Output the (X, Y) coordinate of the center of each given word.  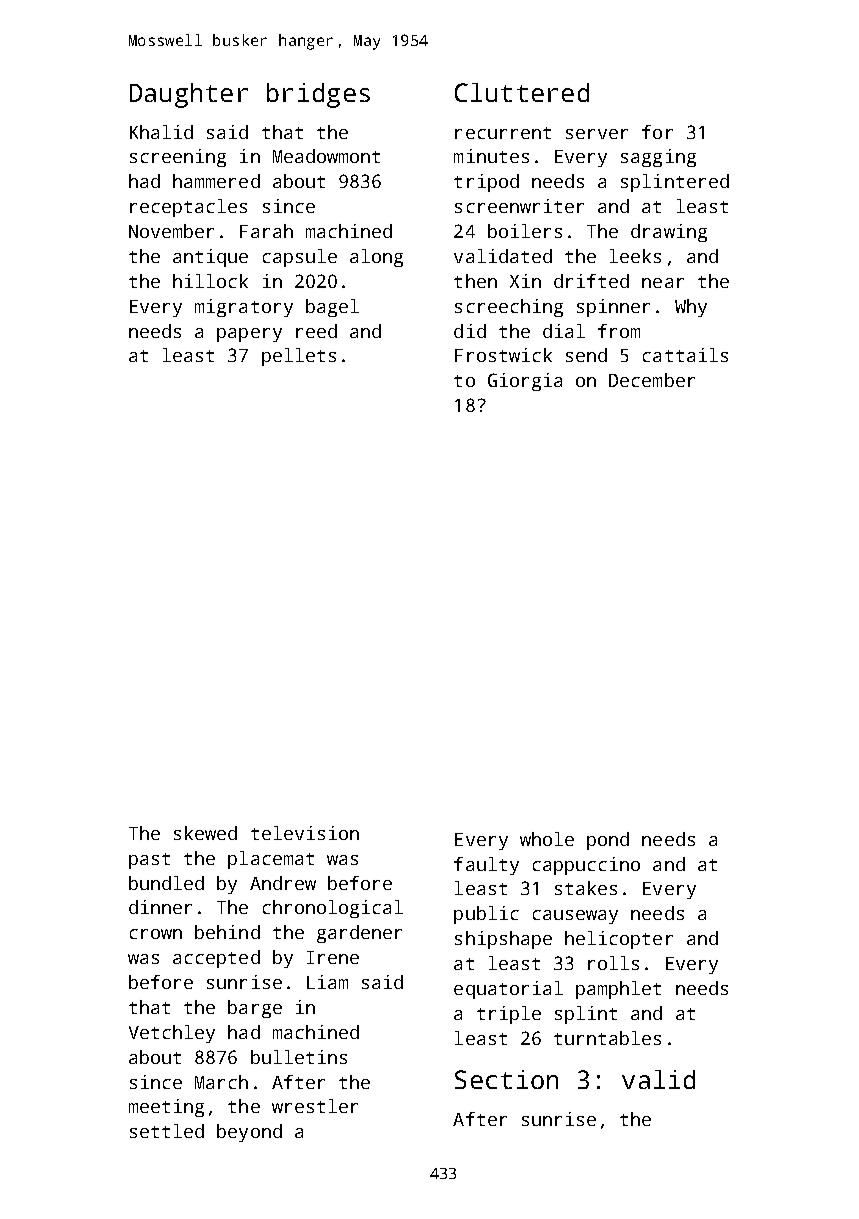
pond (608, 841)
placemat (271, 860)
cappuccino (586, 866)
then (475, 281)
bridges (318, 95)
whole (547, 839)
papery (249, 335)
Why (691, 308)
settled (167, 1131)
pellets (299, 357)
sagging (658, 158)
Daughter (189, 95)
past (149, 861)
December (652, 380)
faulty (486, 866)
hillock (210, 281)
